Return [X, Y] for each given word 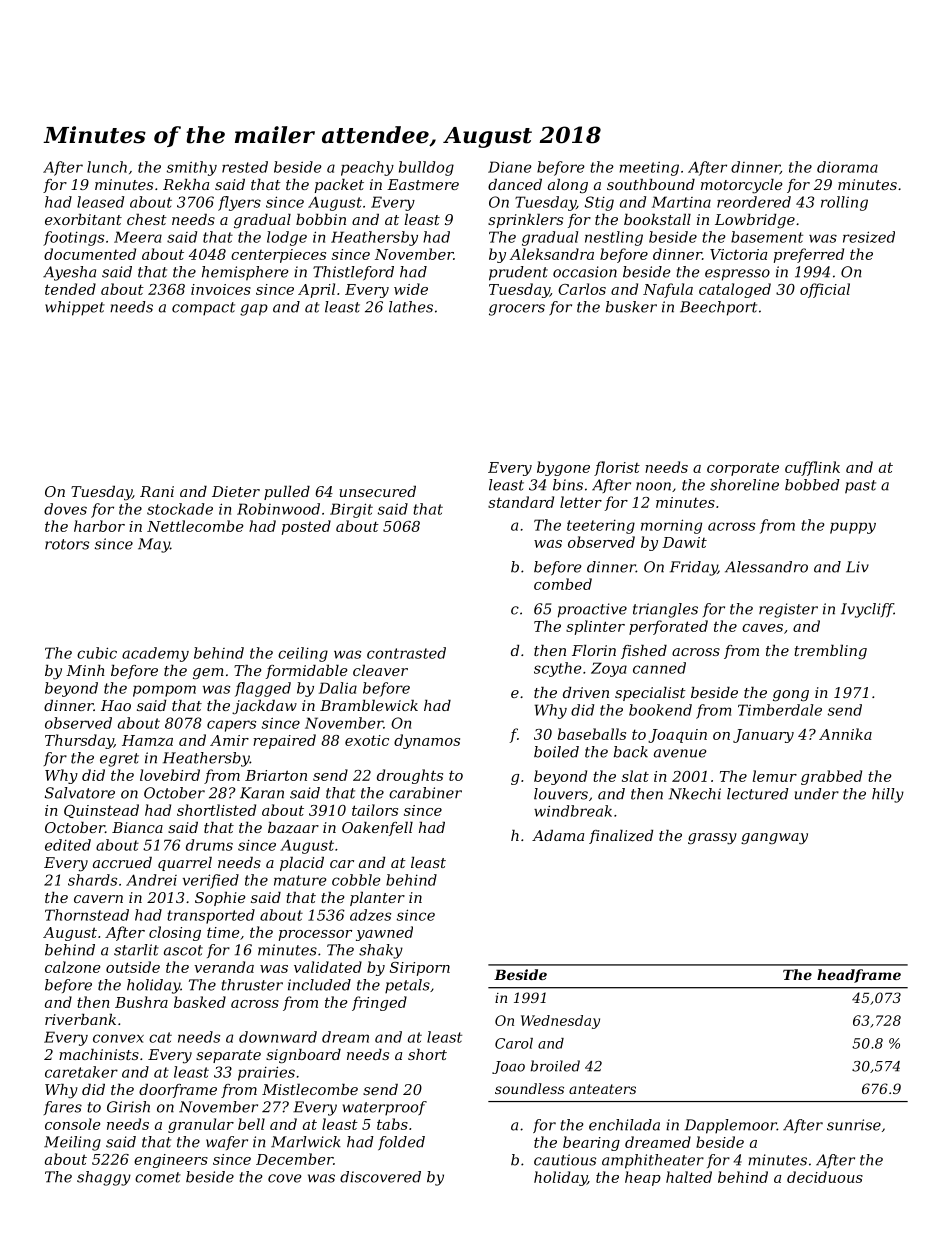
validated [328, 967]
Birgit [351, 510]
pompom [164, 691]
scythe [558, 669]
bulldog [426, 168]
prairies [266, 1073]
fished [644, 652]
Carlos [582, 289]
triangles [665, 610]
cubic [97, 653]
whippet [75, 308]
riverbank [80, 1019]
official [825, 290]
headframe [859, 976]
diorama [847, 167]
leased [100, 202]
